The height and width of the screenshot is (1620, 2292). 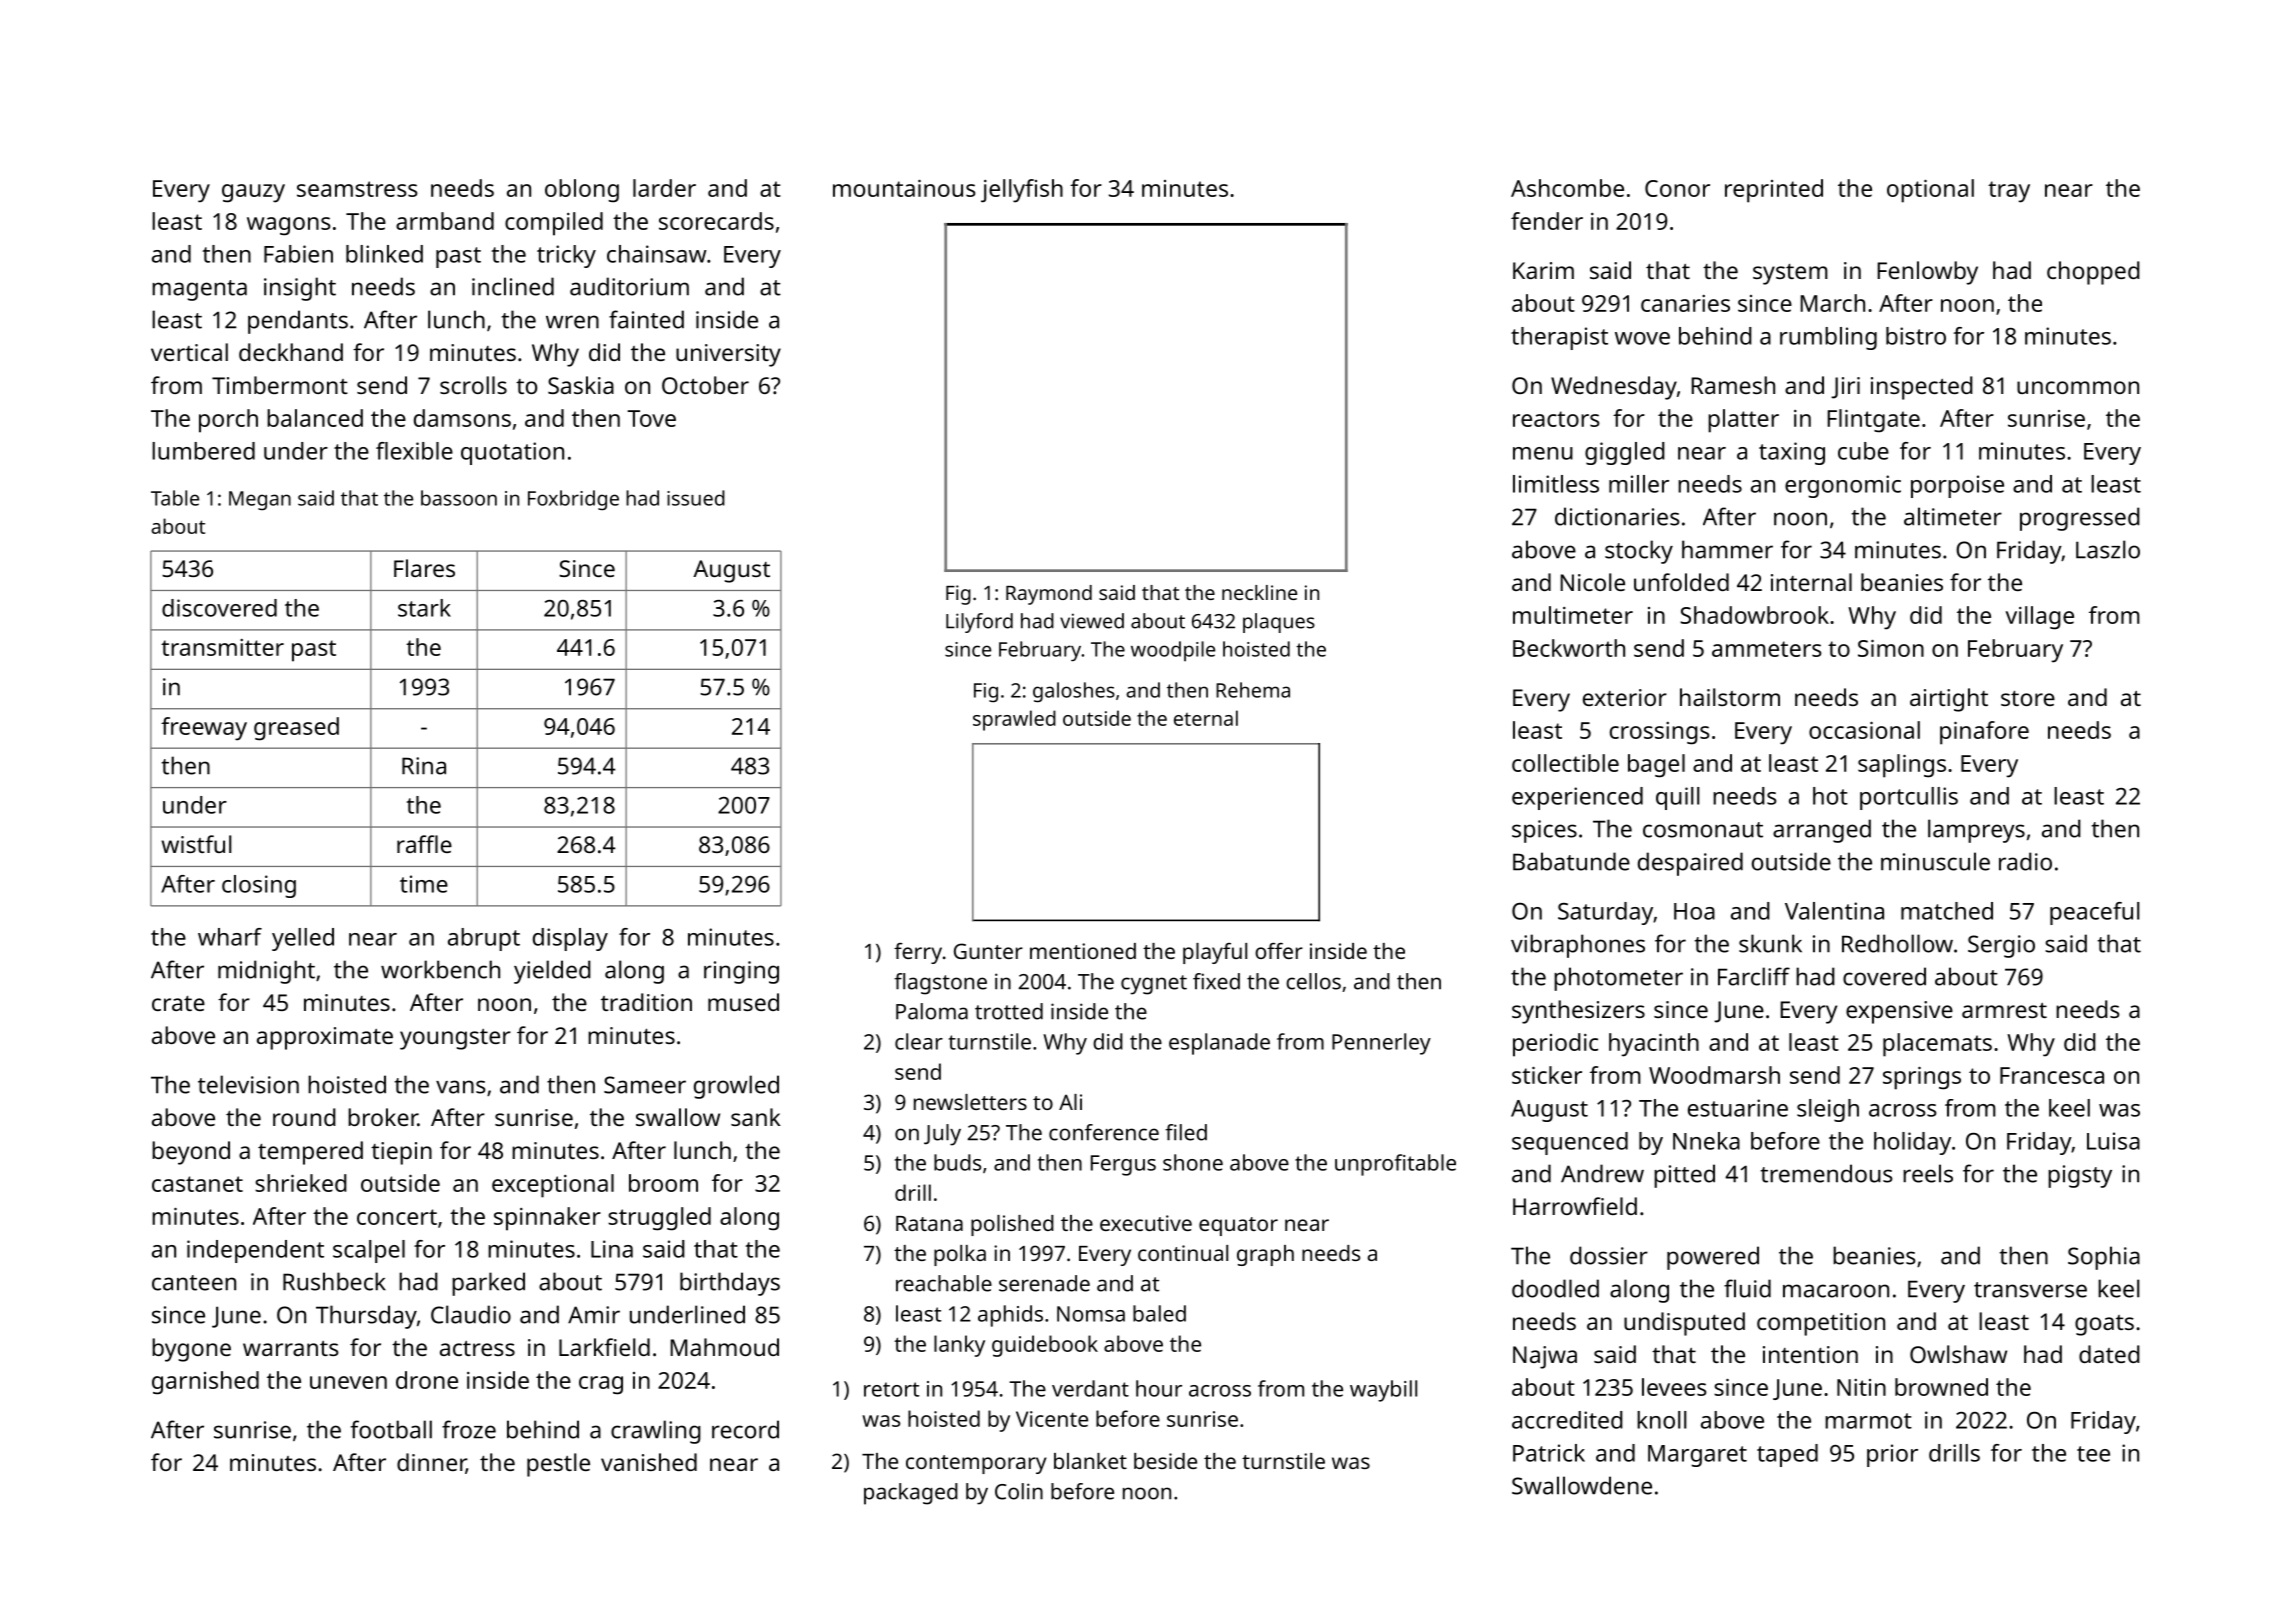 What do you see at coordinates (1186, 1132) in the screenshot?
I see `filed` at bounding box center [1186, 1132].
